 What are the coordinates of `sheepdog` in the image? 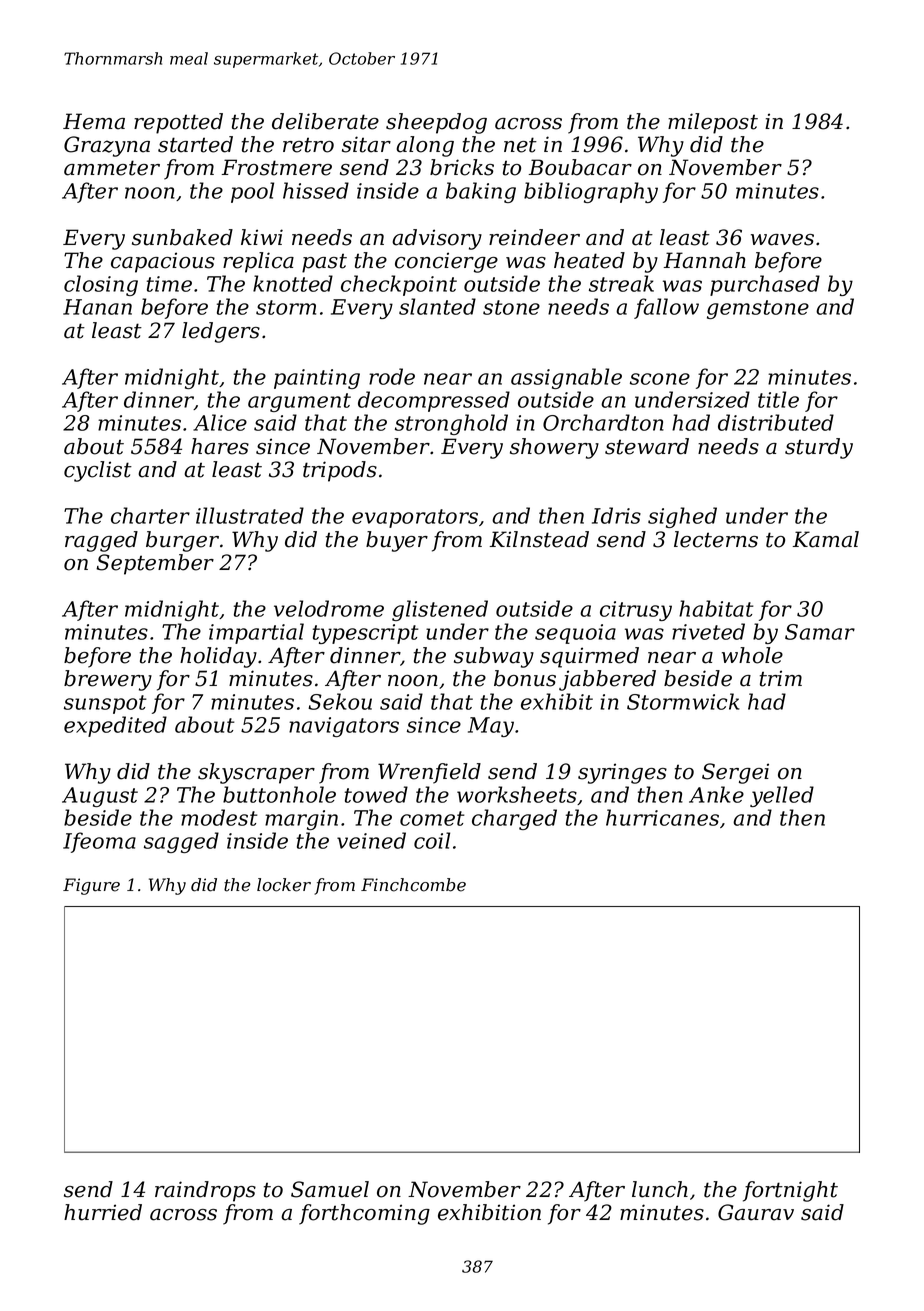 It's located at (436, 123).
